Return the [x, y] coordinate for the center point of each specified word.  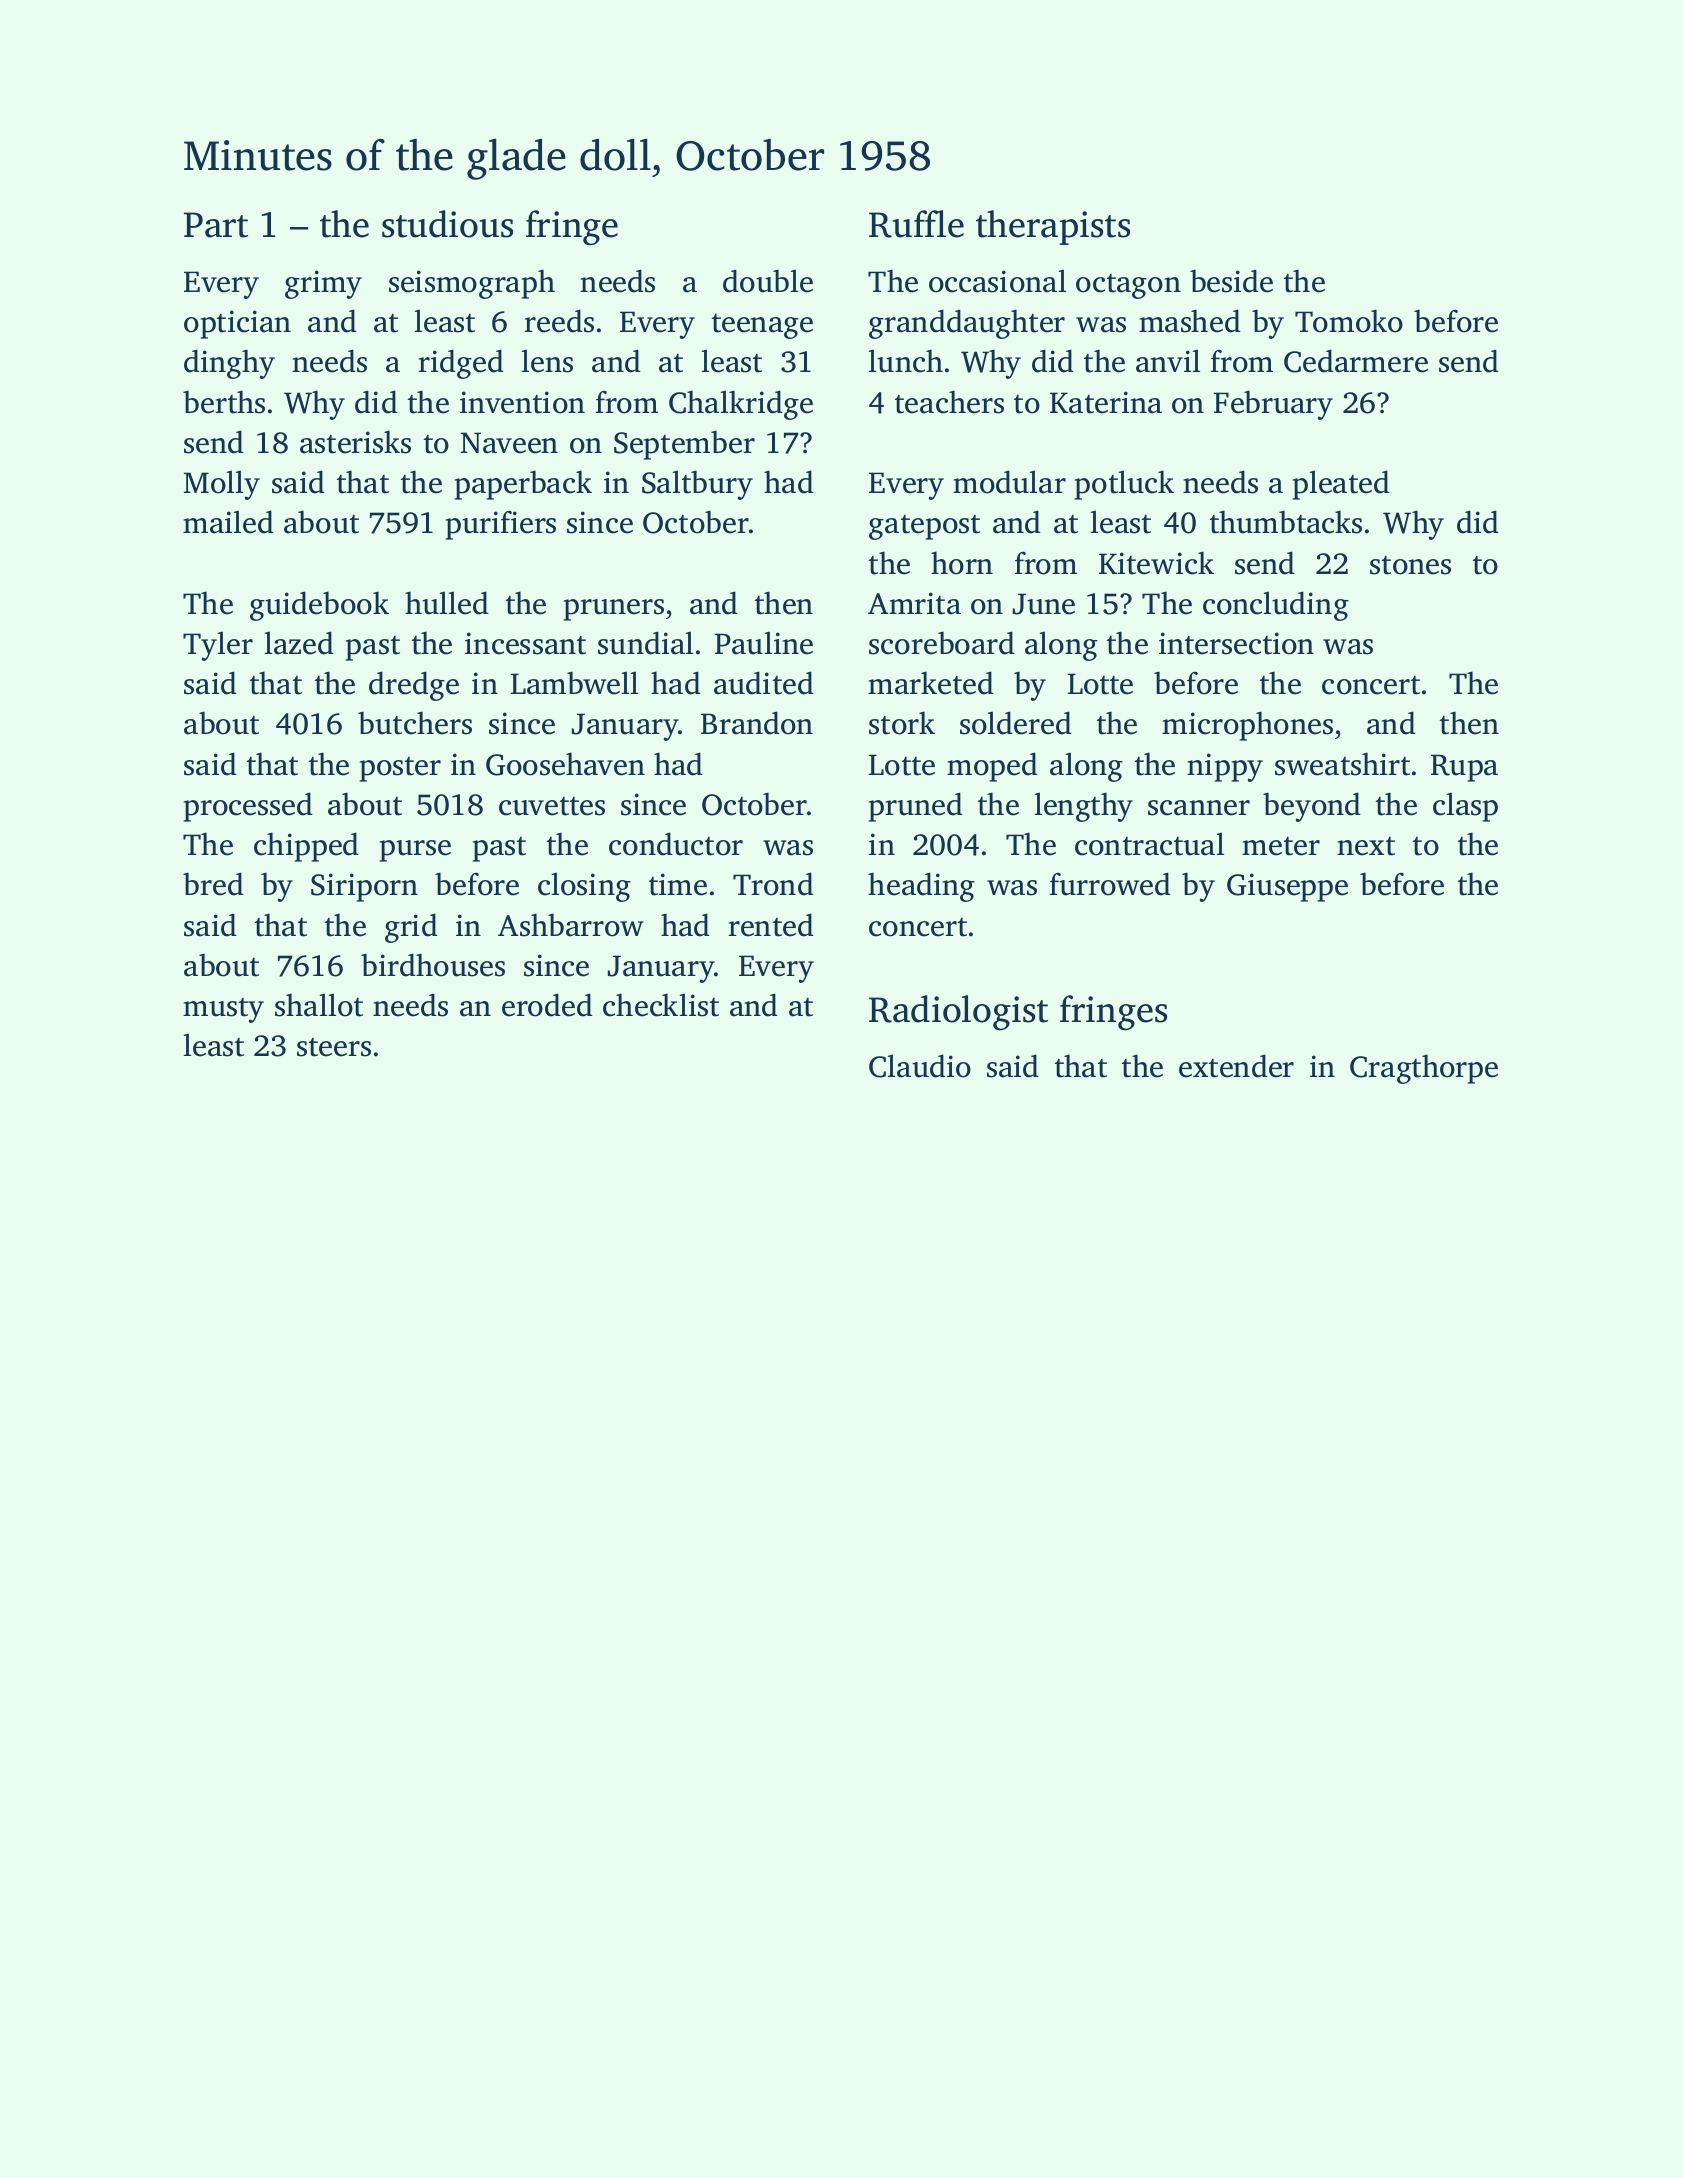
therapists [1053, 227]
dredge [414, 686]
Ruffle [916, 224]
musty [223, 1010]
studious [447, 224]
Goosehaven [565, 764]
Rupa [1464, 768]
